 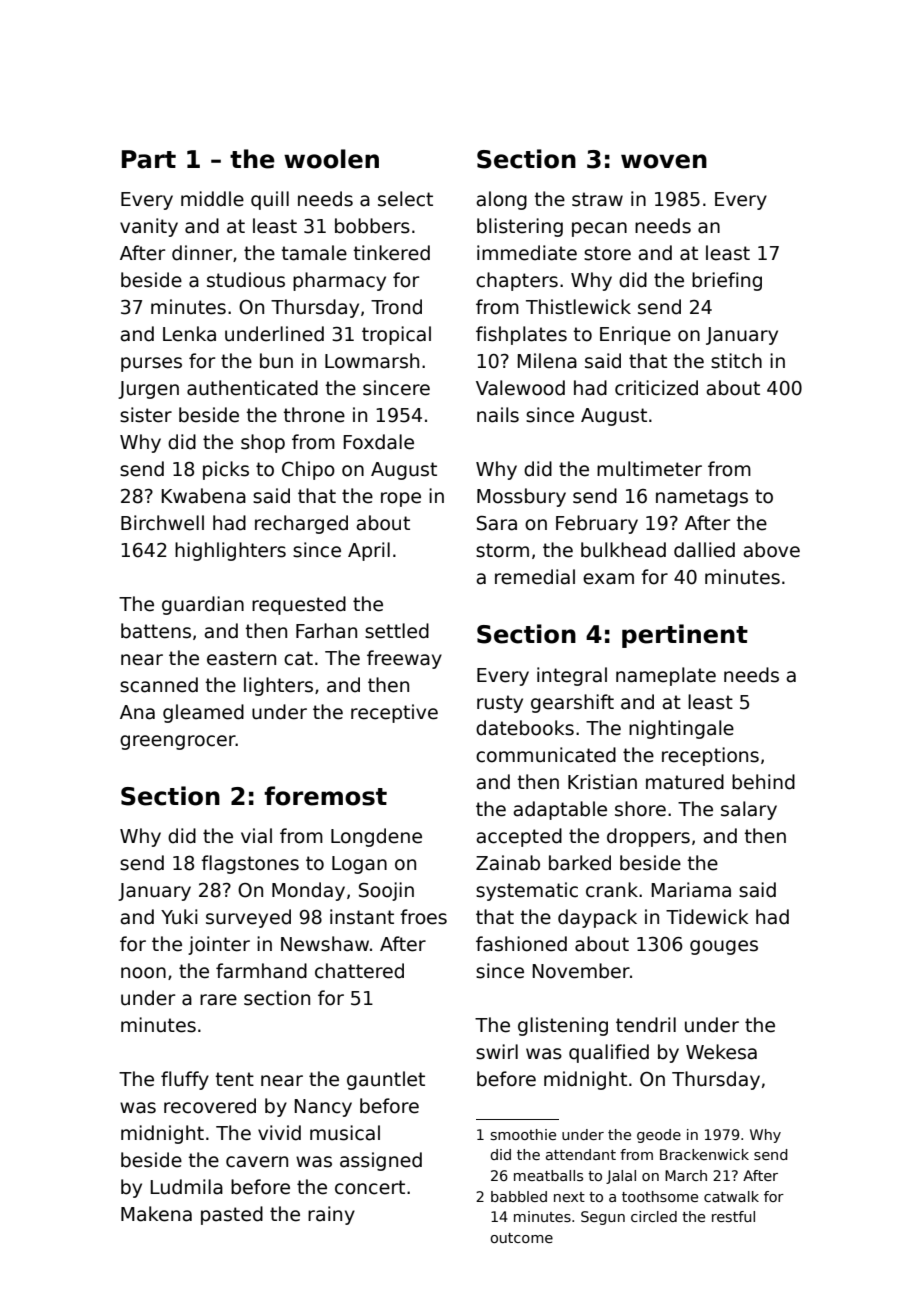 I want to click on remedial, so click(x=535, y=577).
